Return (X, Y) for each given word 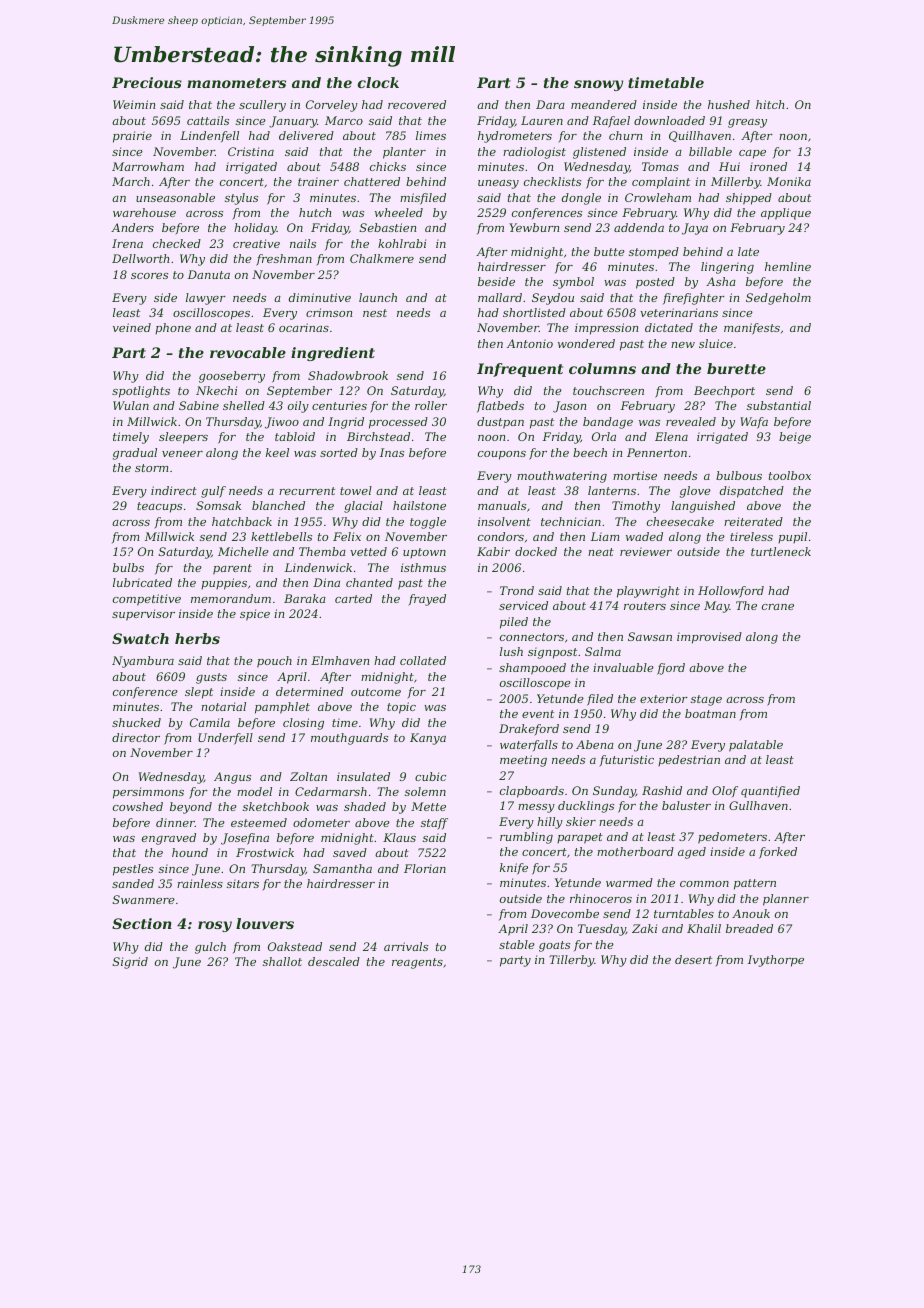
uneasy (498, 184)
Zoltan (308, 776)
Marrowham (148, 166)
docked (536, 551)
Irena (127, 243)
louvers (265, 923)
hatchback (242, 521)
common (704, 884)
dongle (581, 199)
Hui (729, 166)
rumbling (526, 838)
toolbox (790, 475)
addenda (639, 227)
